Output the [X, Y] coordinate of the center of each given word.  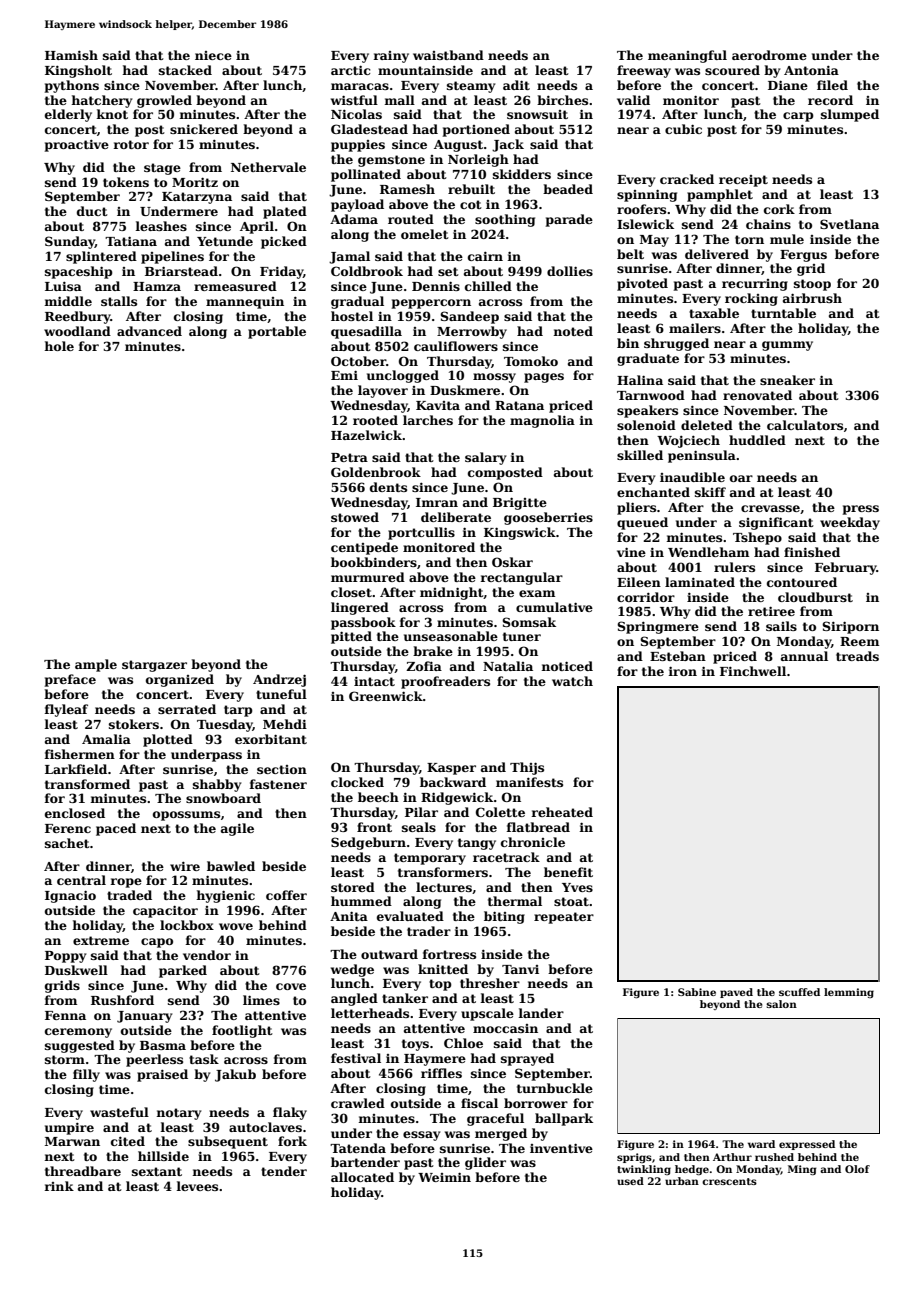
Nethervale [268, 167]
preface [70, 680]
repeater [564, 918]
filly [86, 1075]
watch [572, 681]
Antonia [811, 70]
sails [781, 626]
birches [562, 100]
